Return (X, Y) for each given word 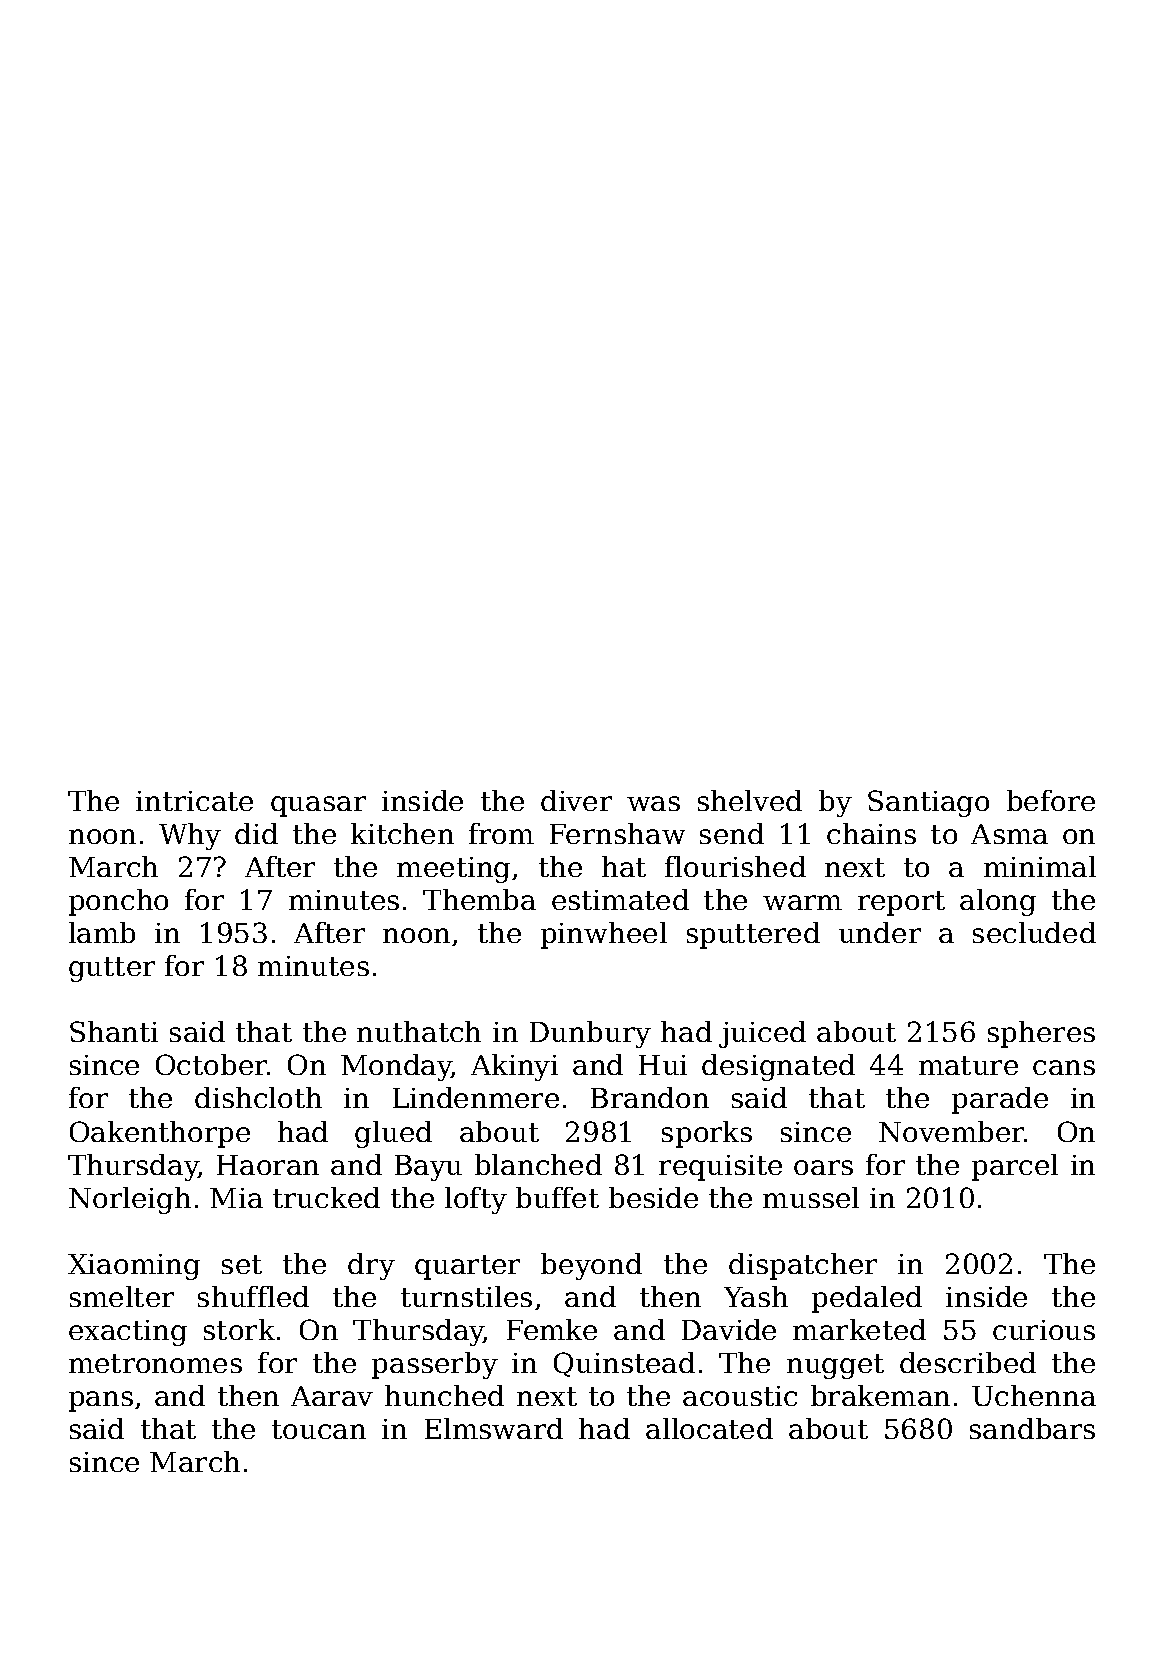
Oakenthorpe (160, 1134)
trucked (326, 1197)
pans (101, 1401)
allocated (709, 1428)
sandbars (1032, 1428)
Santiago (928, 803)
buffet (557, 1197)
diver (576, 800)
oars (823, 1167)
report (901, 903)
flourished (735, 866)
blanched (538, 1164)
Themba (479, 899)
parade (1000, 1100)
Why (190, 836)
